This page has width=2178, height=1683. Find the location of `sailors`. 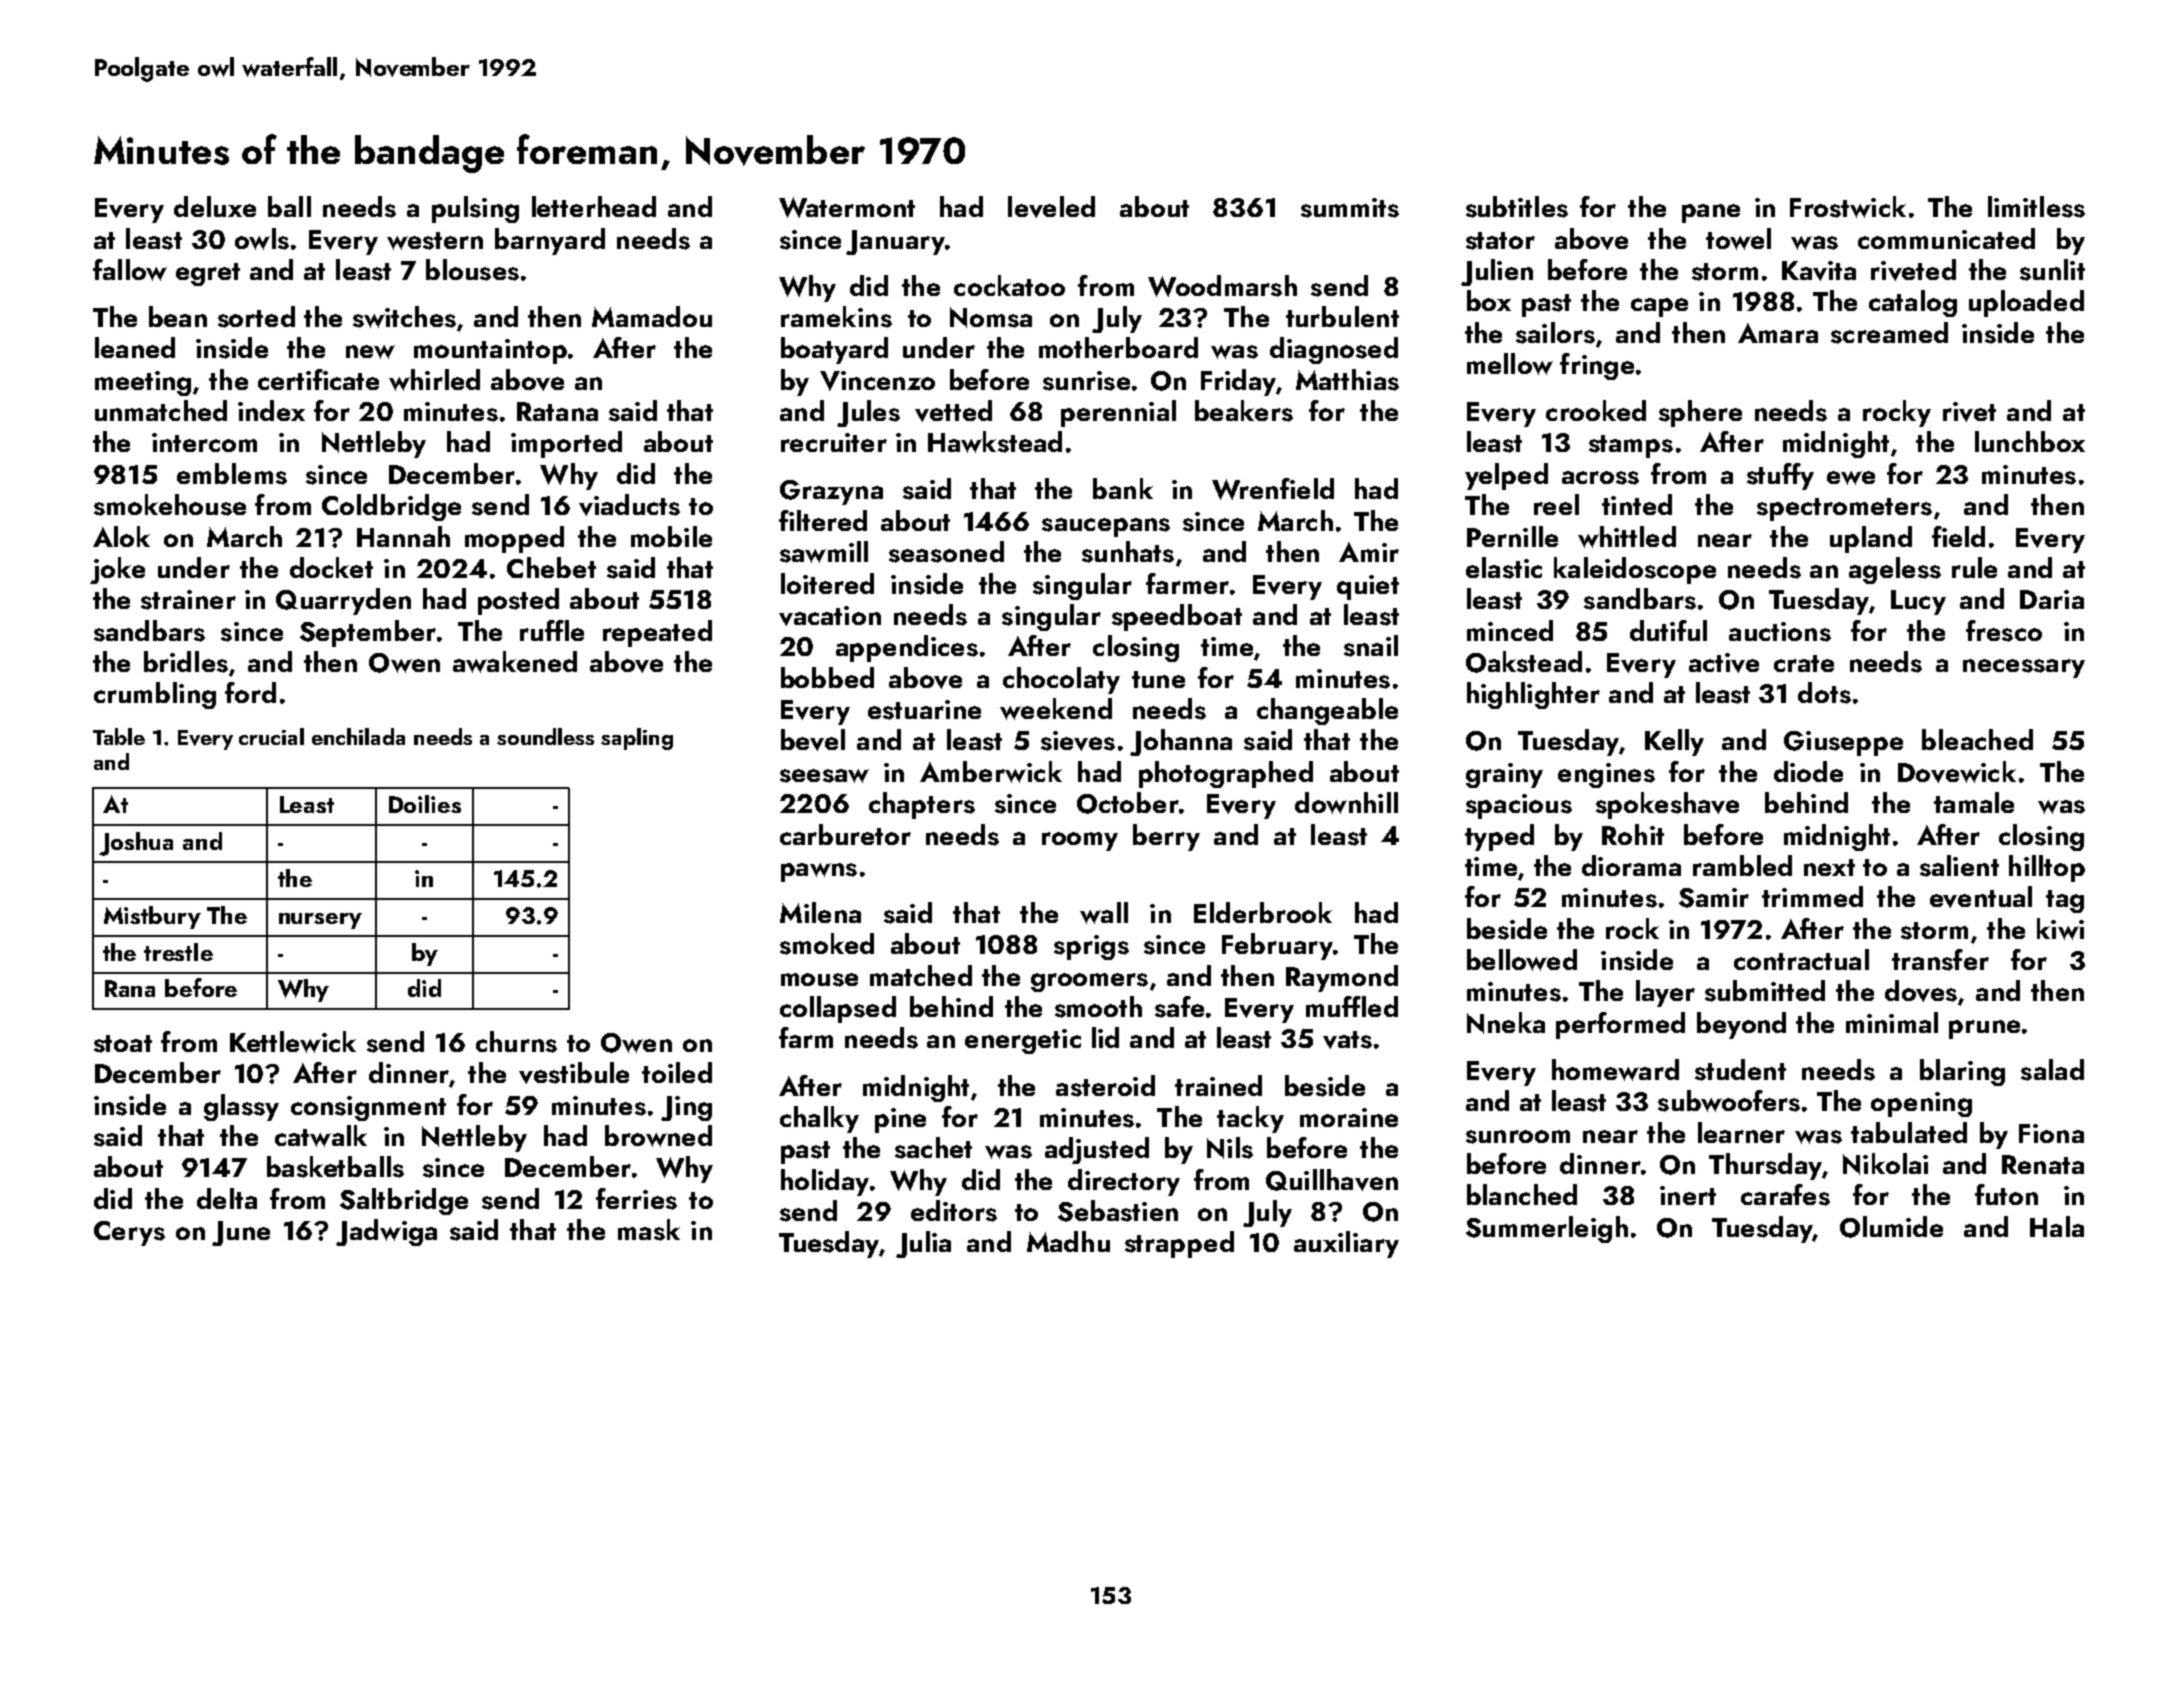

sailors is located at coordinates (1555, 333).
